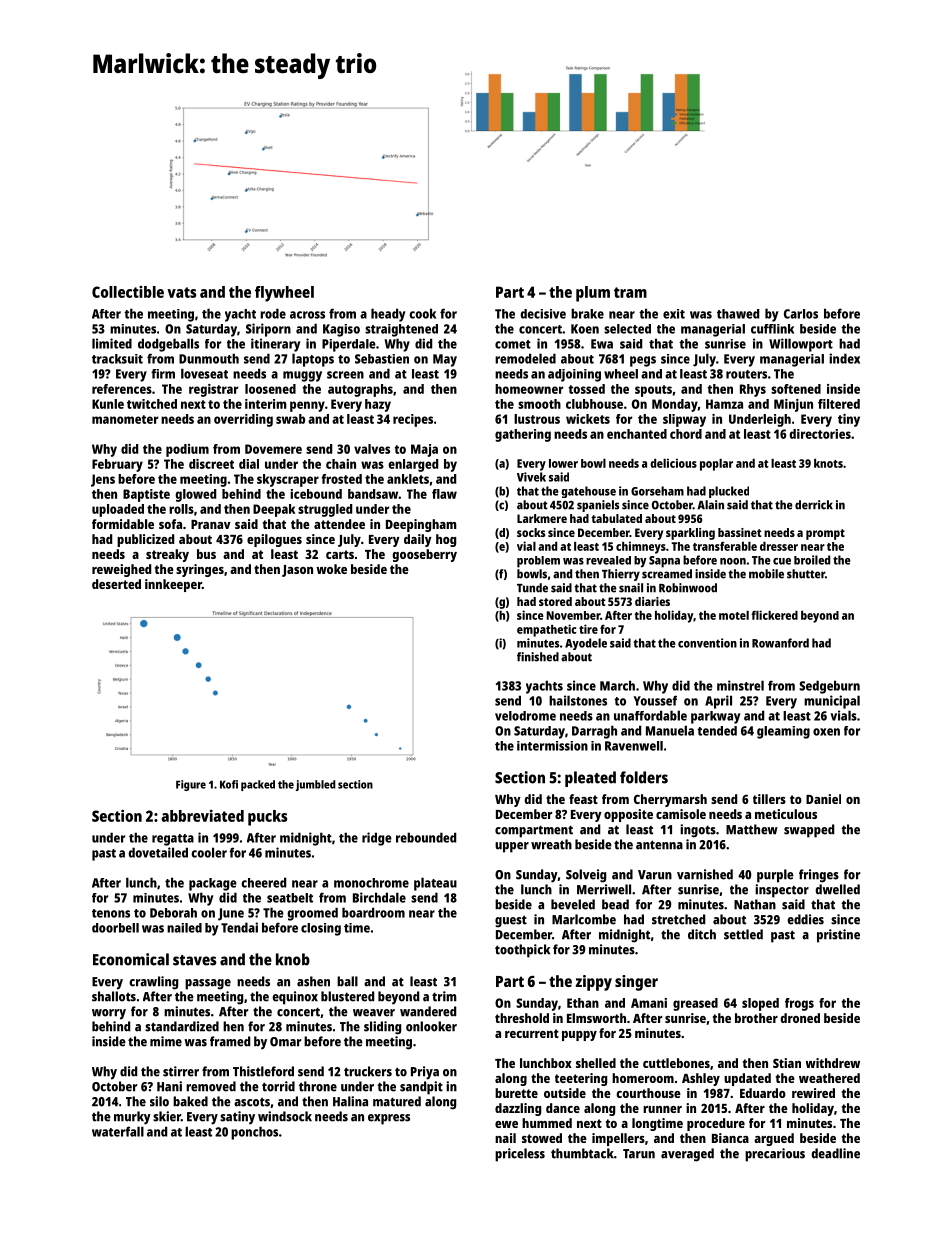 The height and width of the page is (1233, 952). Describe the element at coordinates (254, 1133) in the page. I see `ponchos` at that location.
